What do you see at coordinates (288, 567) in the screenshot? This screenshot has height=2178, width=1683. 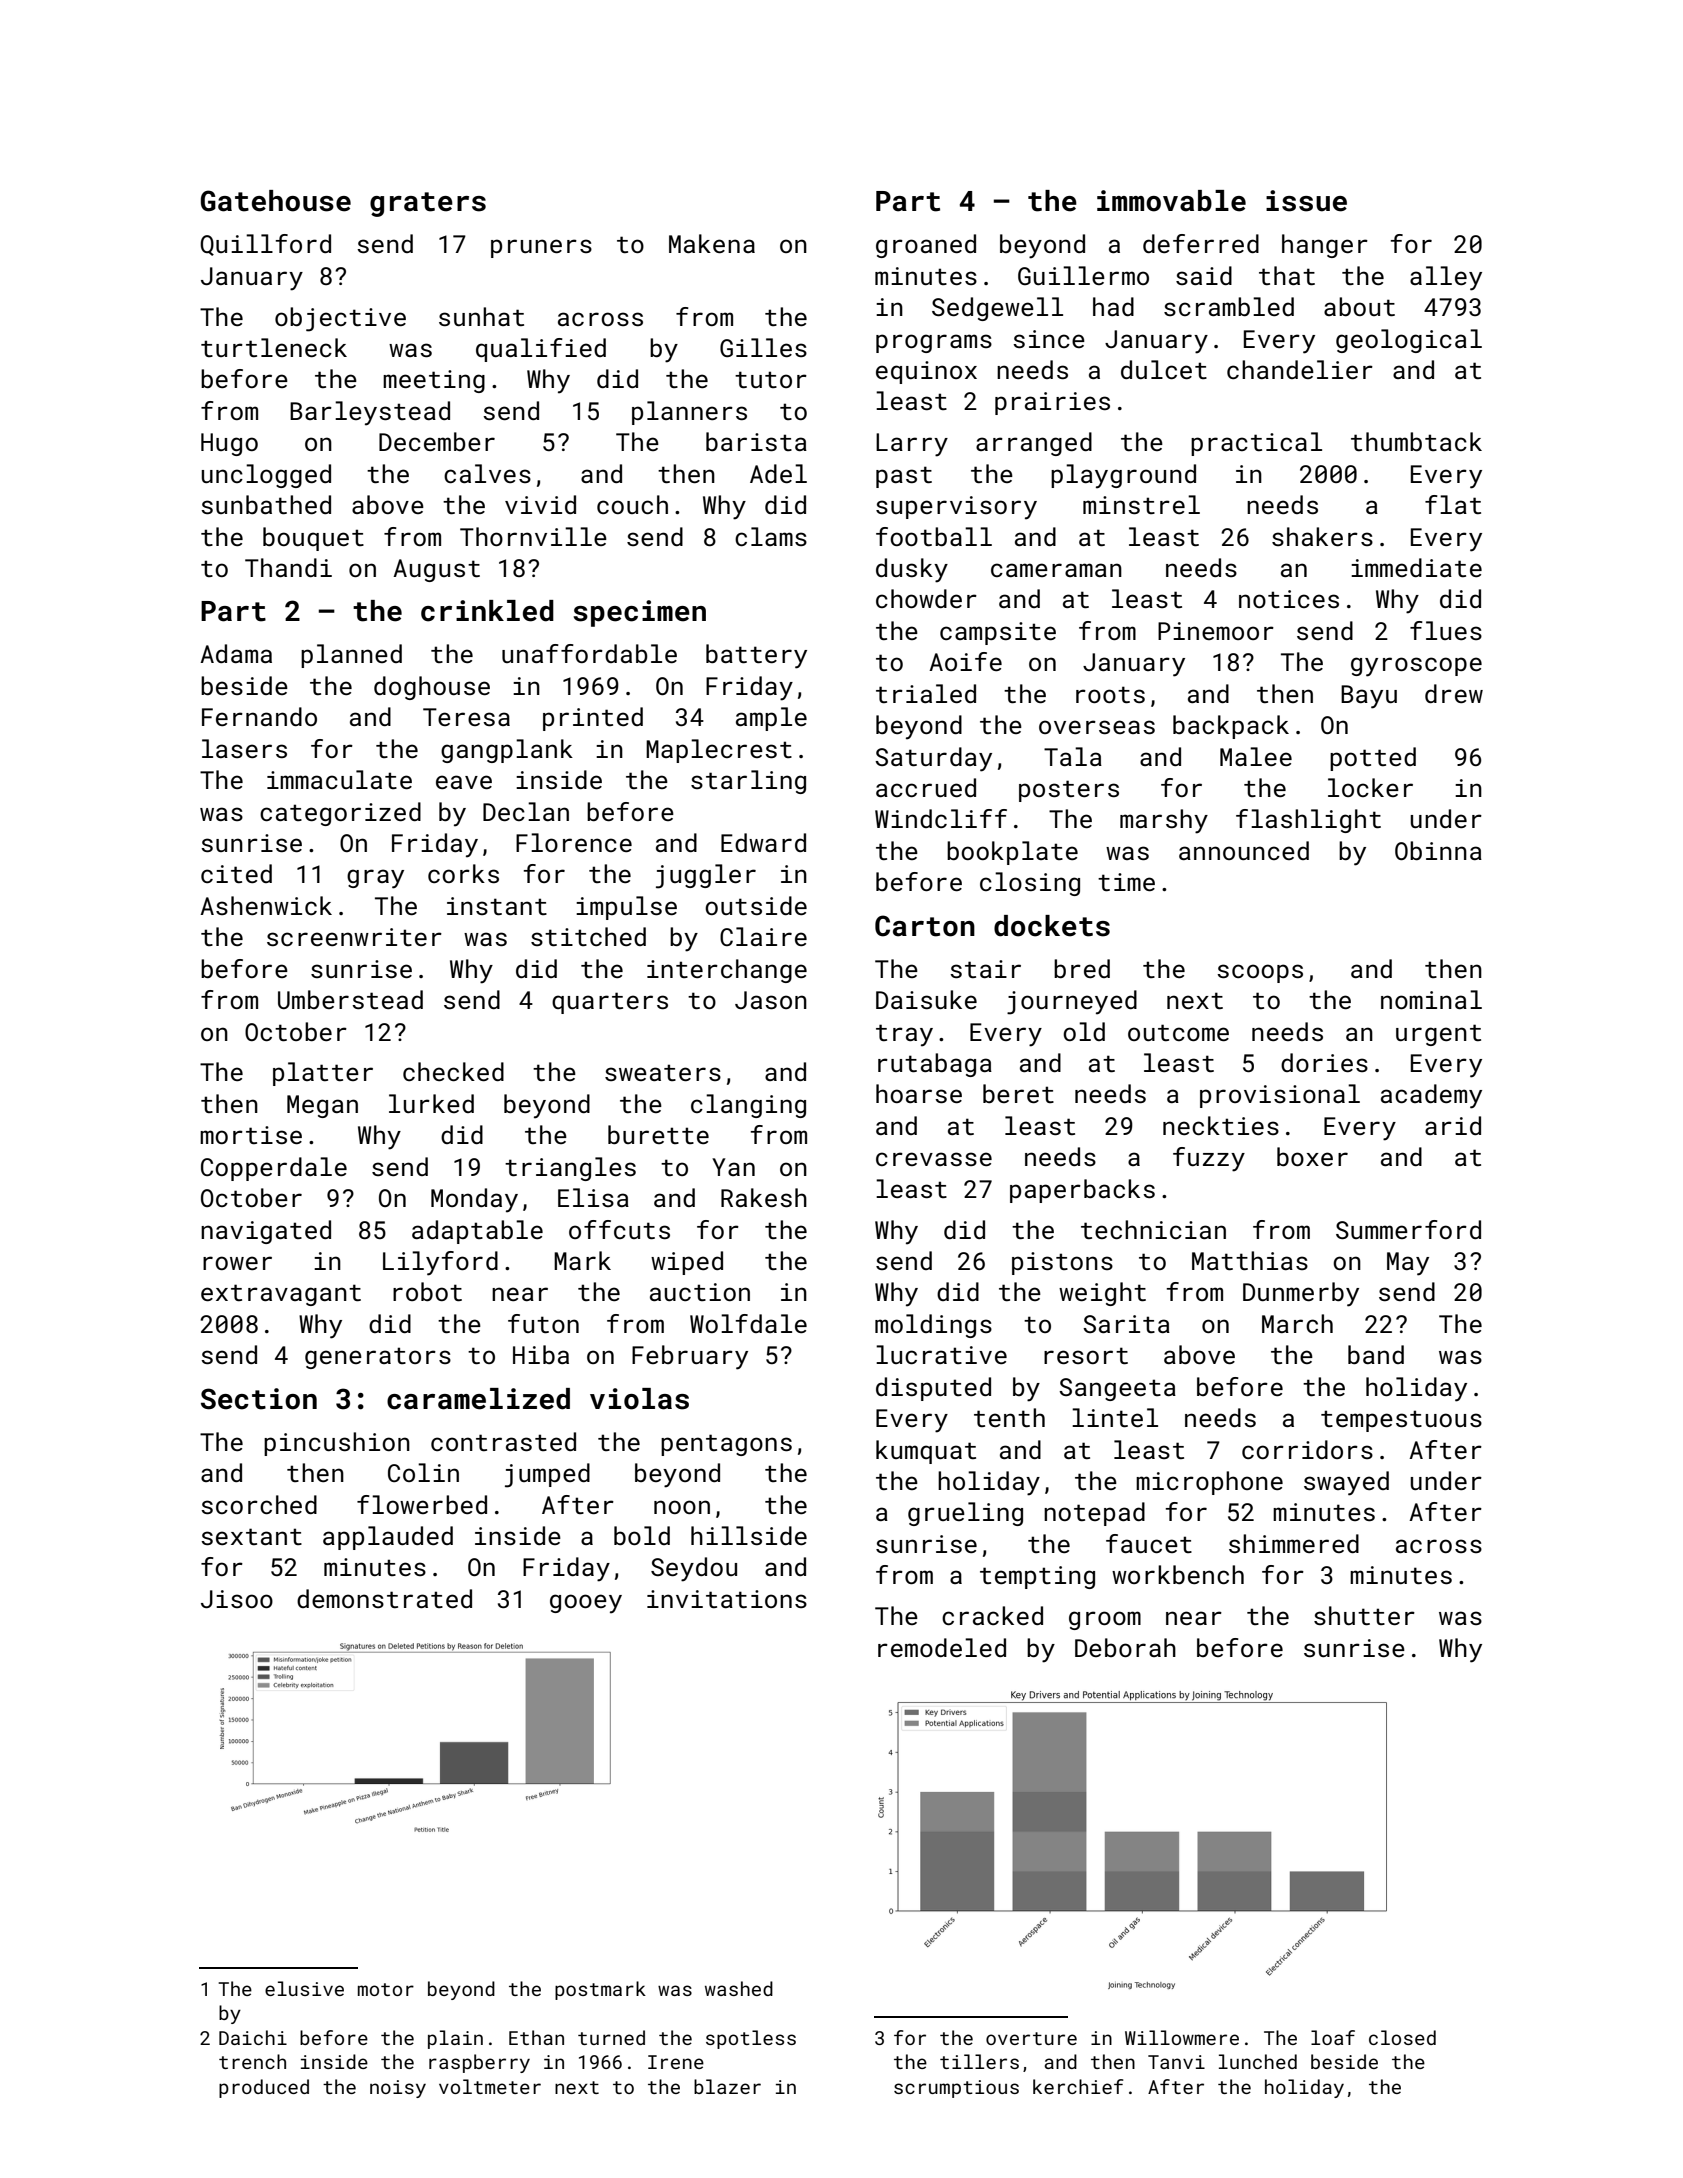 I see `Thandi` at bounding box center [288, 567].
